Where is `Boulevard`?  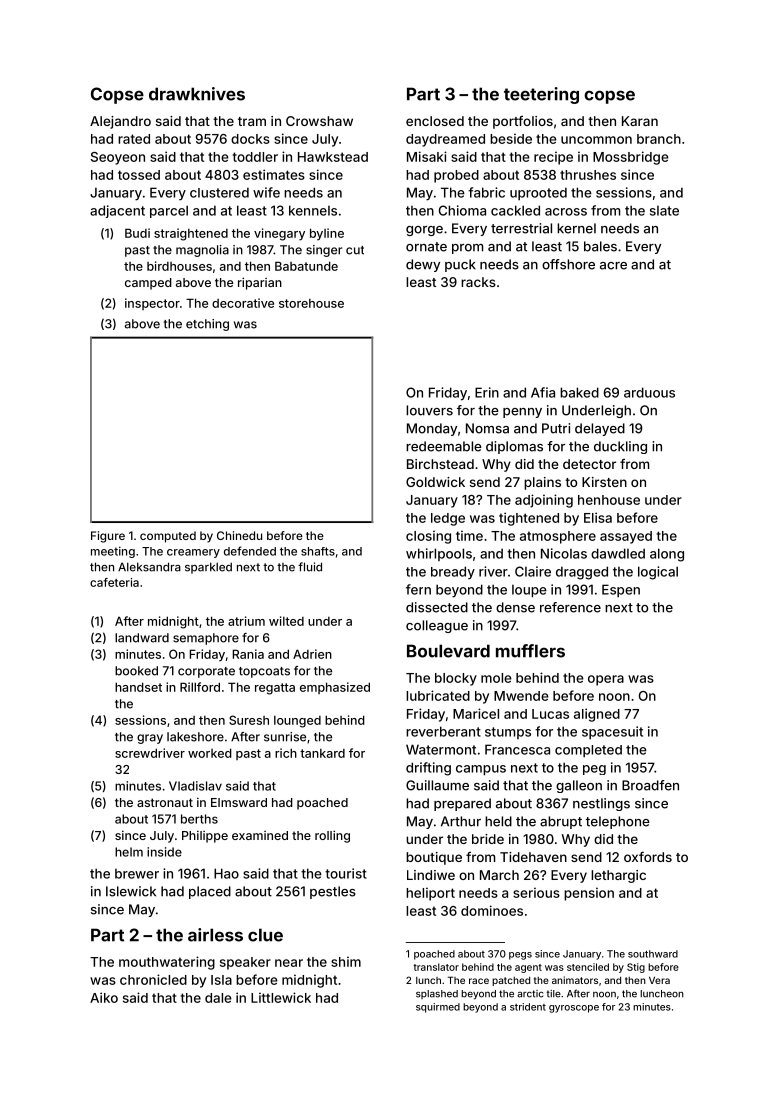
Boulevard is located at coordinates (448, 651).
